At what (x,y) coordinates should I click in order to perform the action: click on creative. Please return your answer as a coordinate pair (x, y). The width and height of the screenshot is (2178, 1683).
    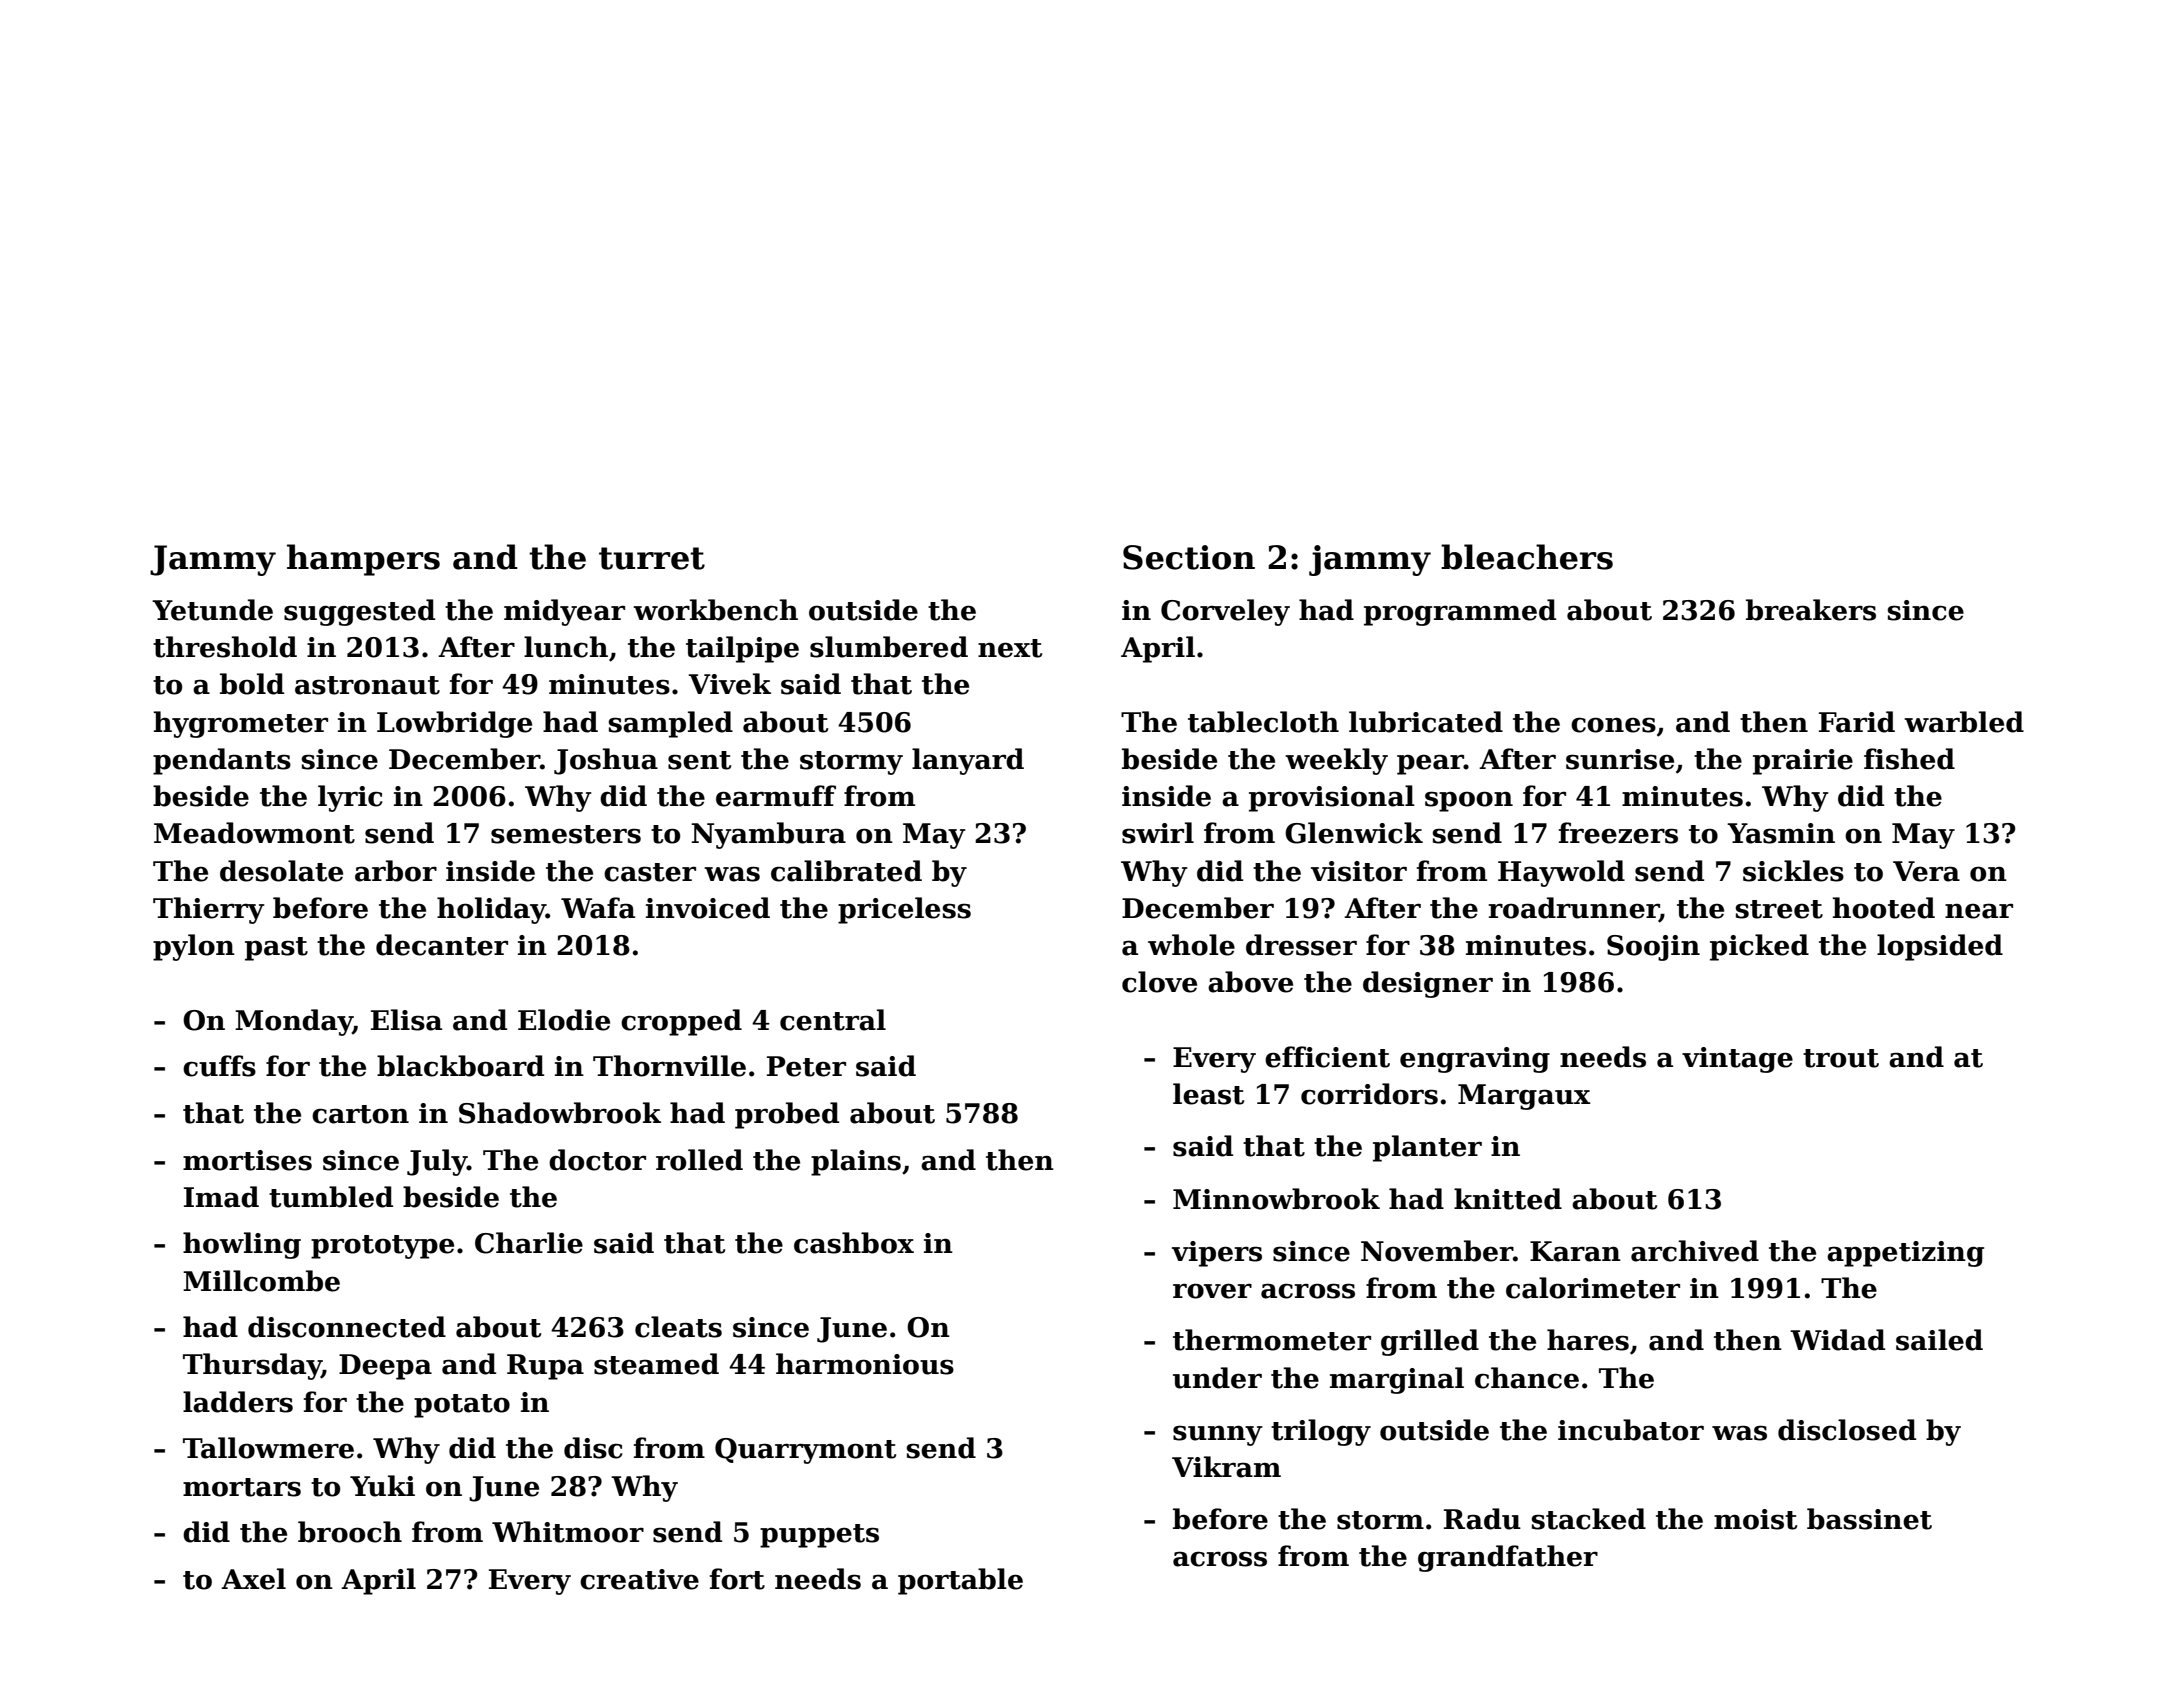
    Looking at the image, I should click on (639, 1579).
